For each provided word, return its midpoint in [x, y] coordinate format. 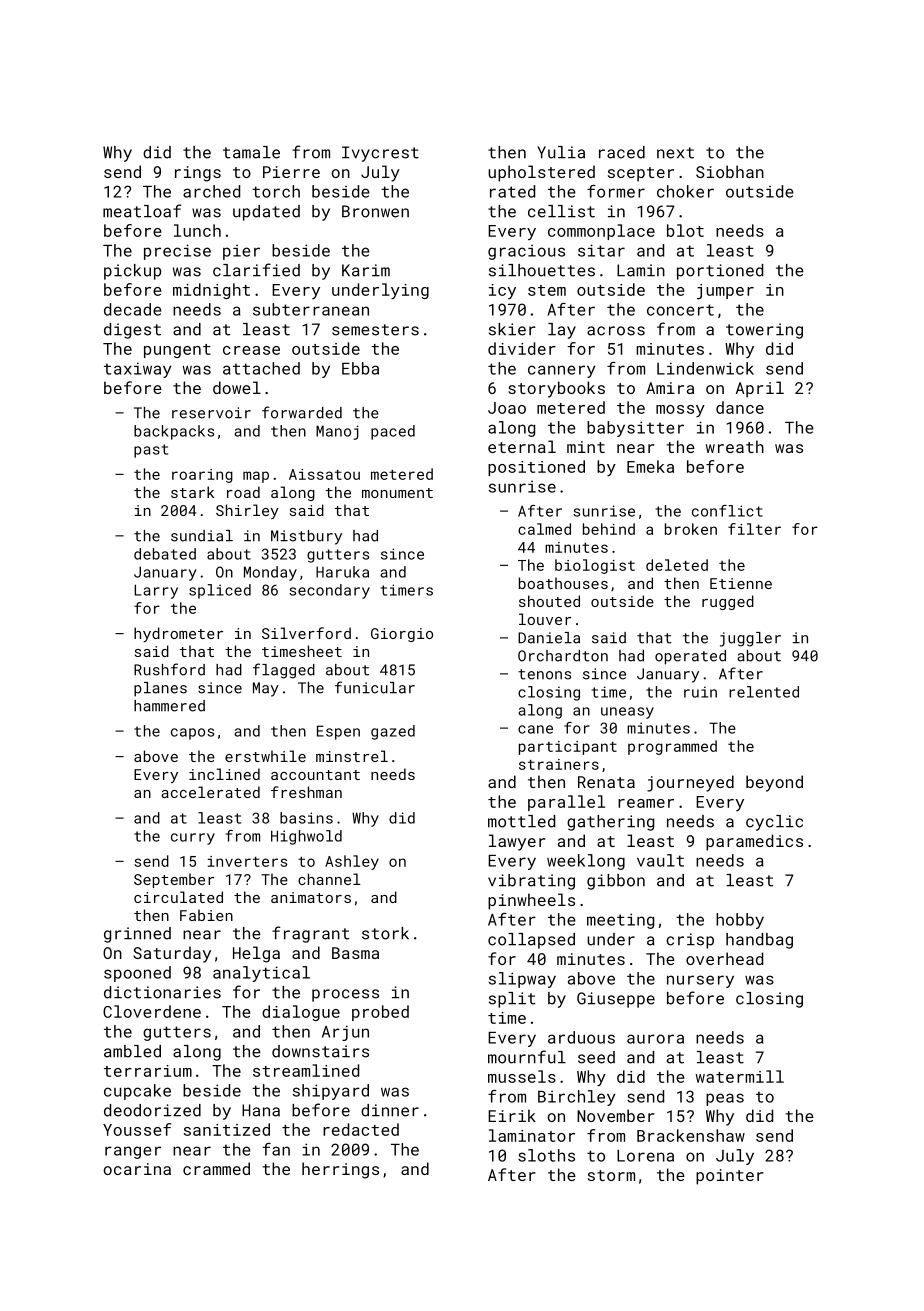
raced [622, 152]
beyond [774, 783]
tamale [251, 152]
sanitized [227, 1129]
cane [535, 729]
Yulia [561, 152]
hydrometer [178, 634]
